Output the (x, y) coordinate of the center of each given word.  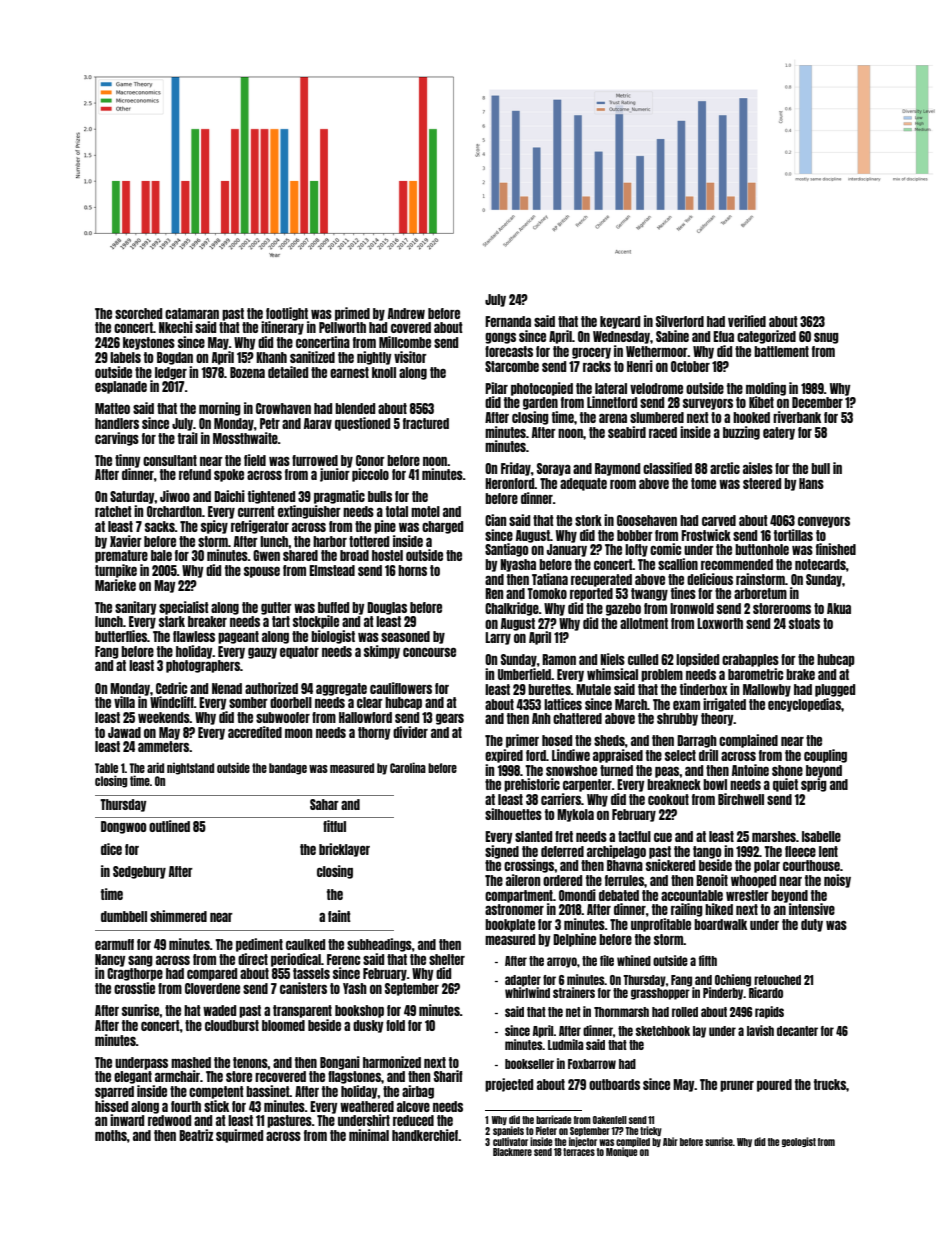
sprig (814, 785)
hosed (557, 740)
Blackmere (512, 1152)
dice (111, 849)
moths (111, 1135)
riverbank (797, 417)
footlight (287, 314)
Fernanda (508, 321)
